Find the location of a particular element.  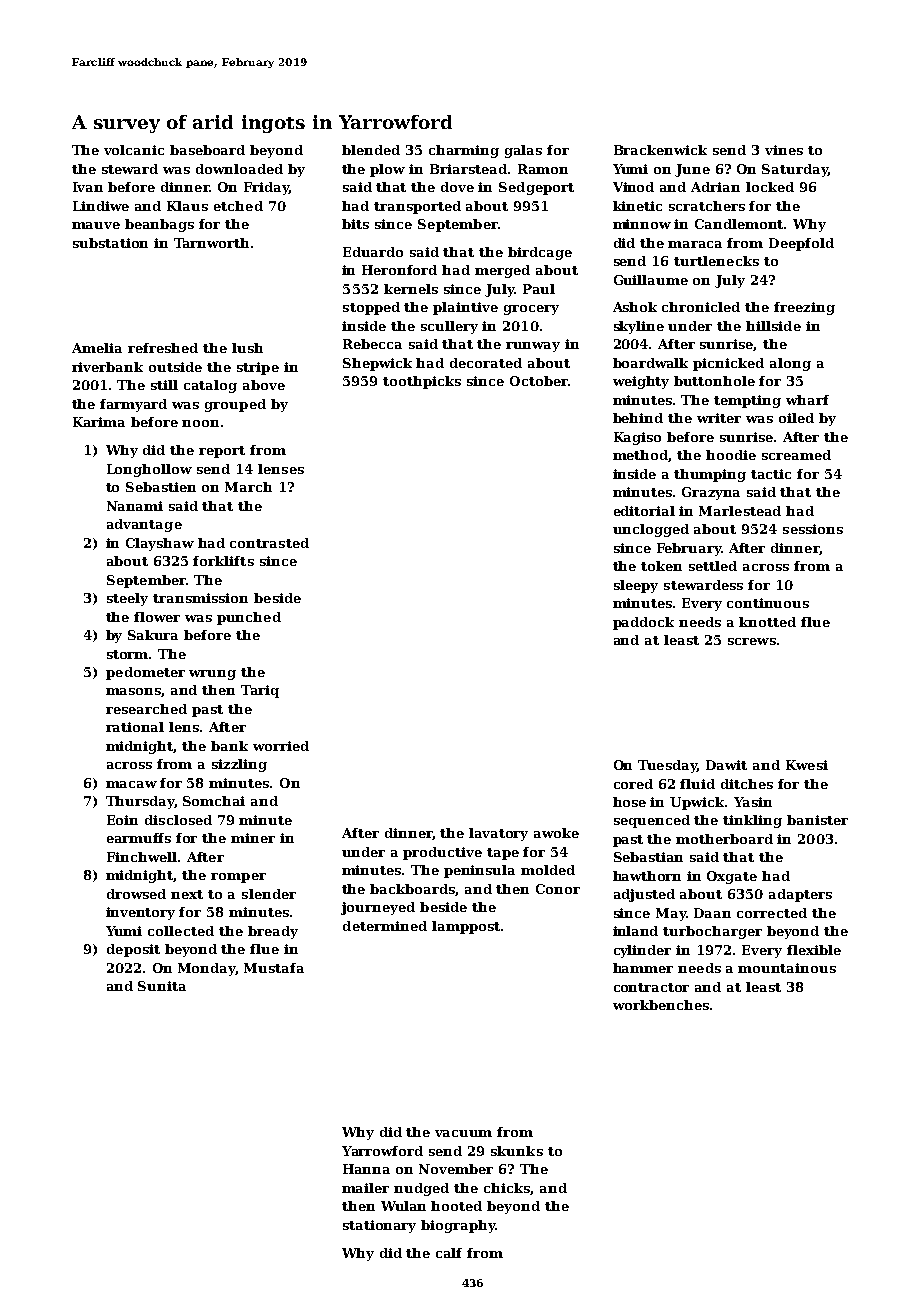

Dawit is located at coordinates (726, 765).
